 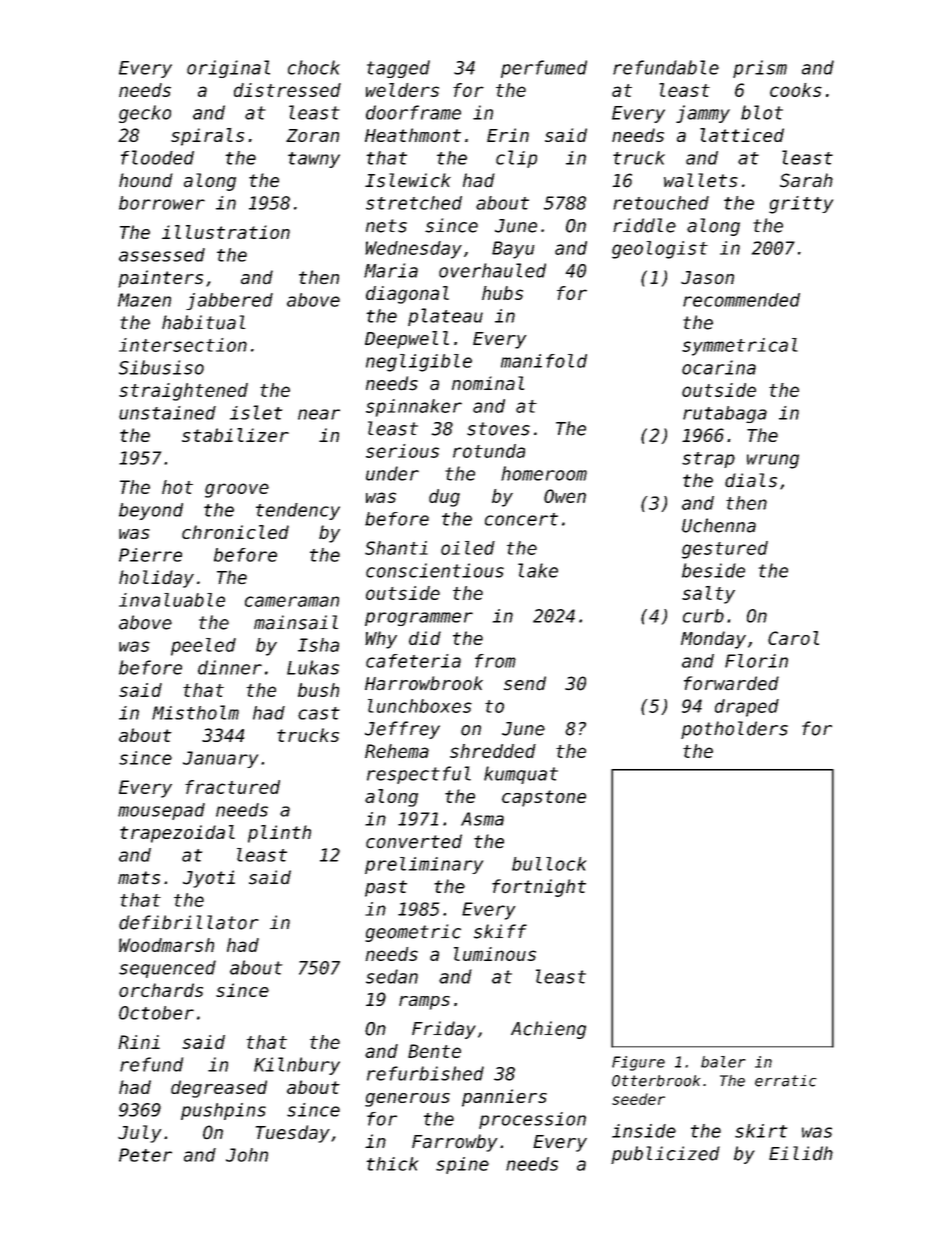 What do you see at coordinates (381, 640) in the screenshot?
I see `Why` at bounding box center [381, 640].
